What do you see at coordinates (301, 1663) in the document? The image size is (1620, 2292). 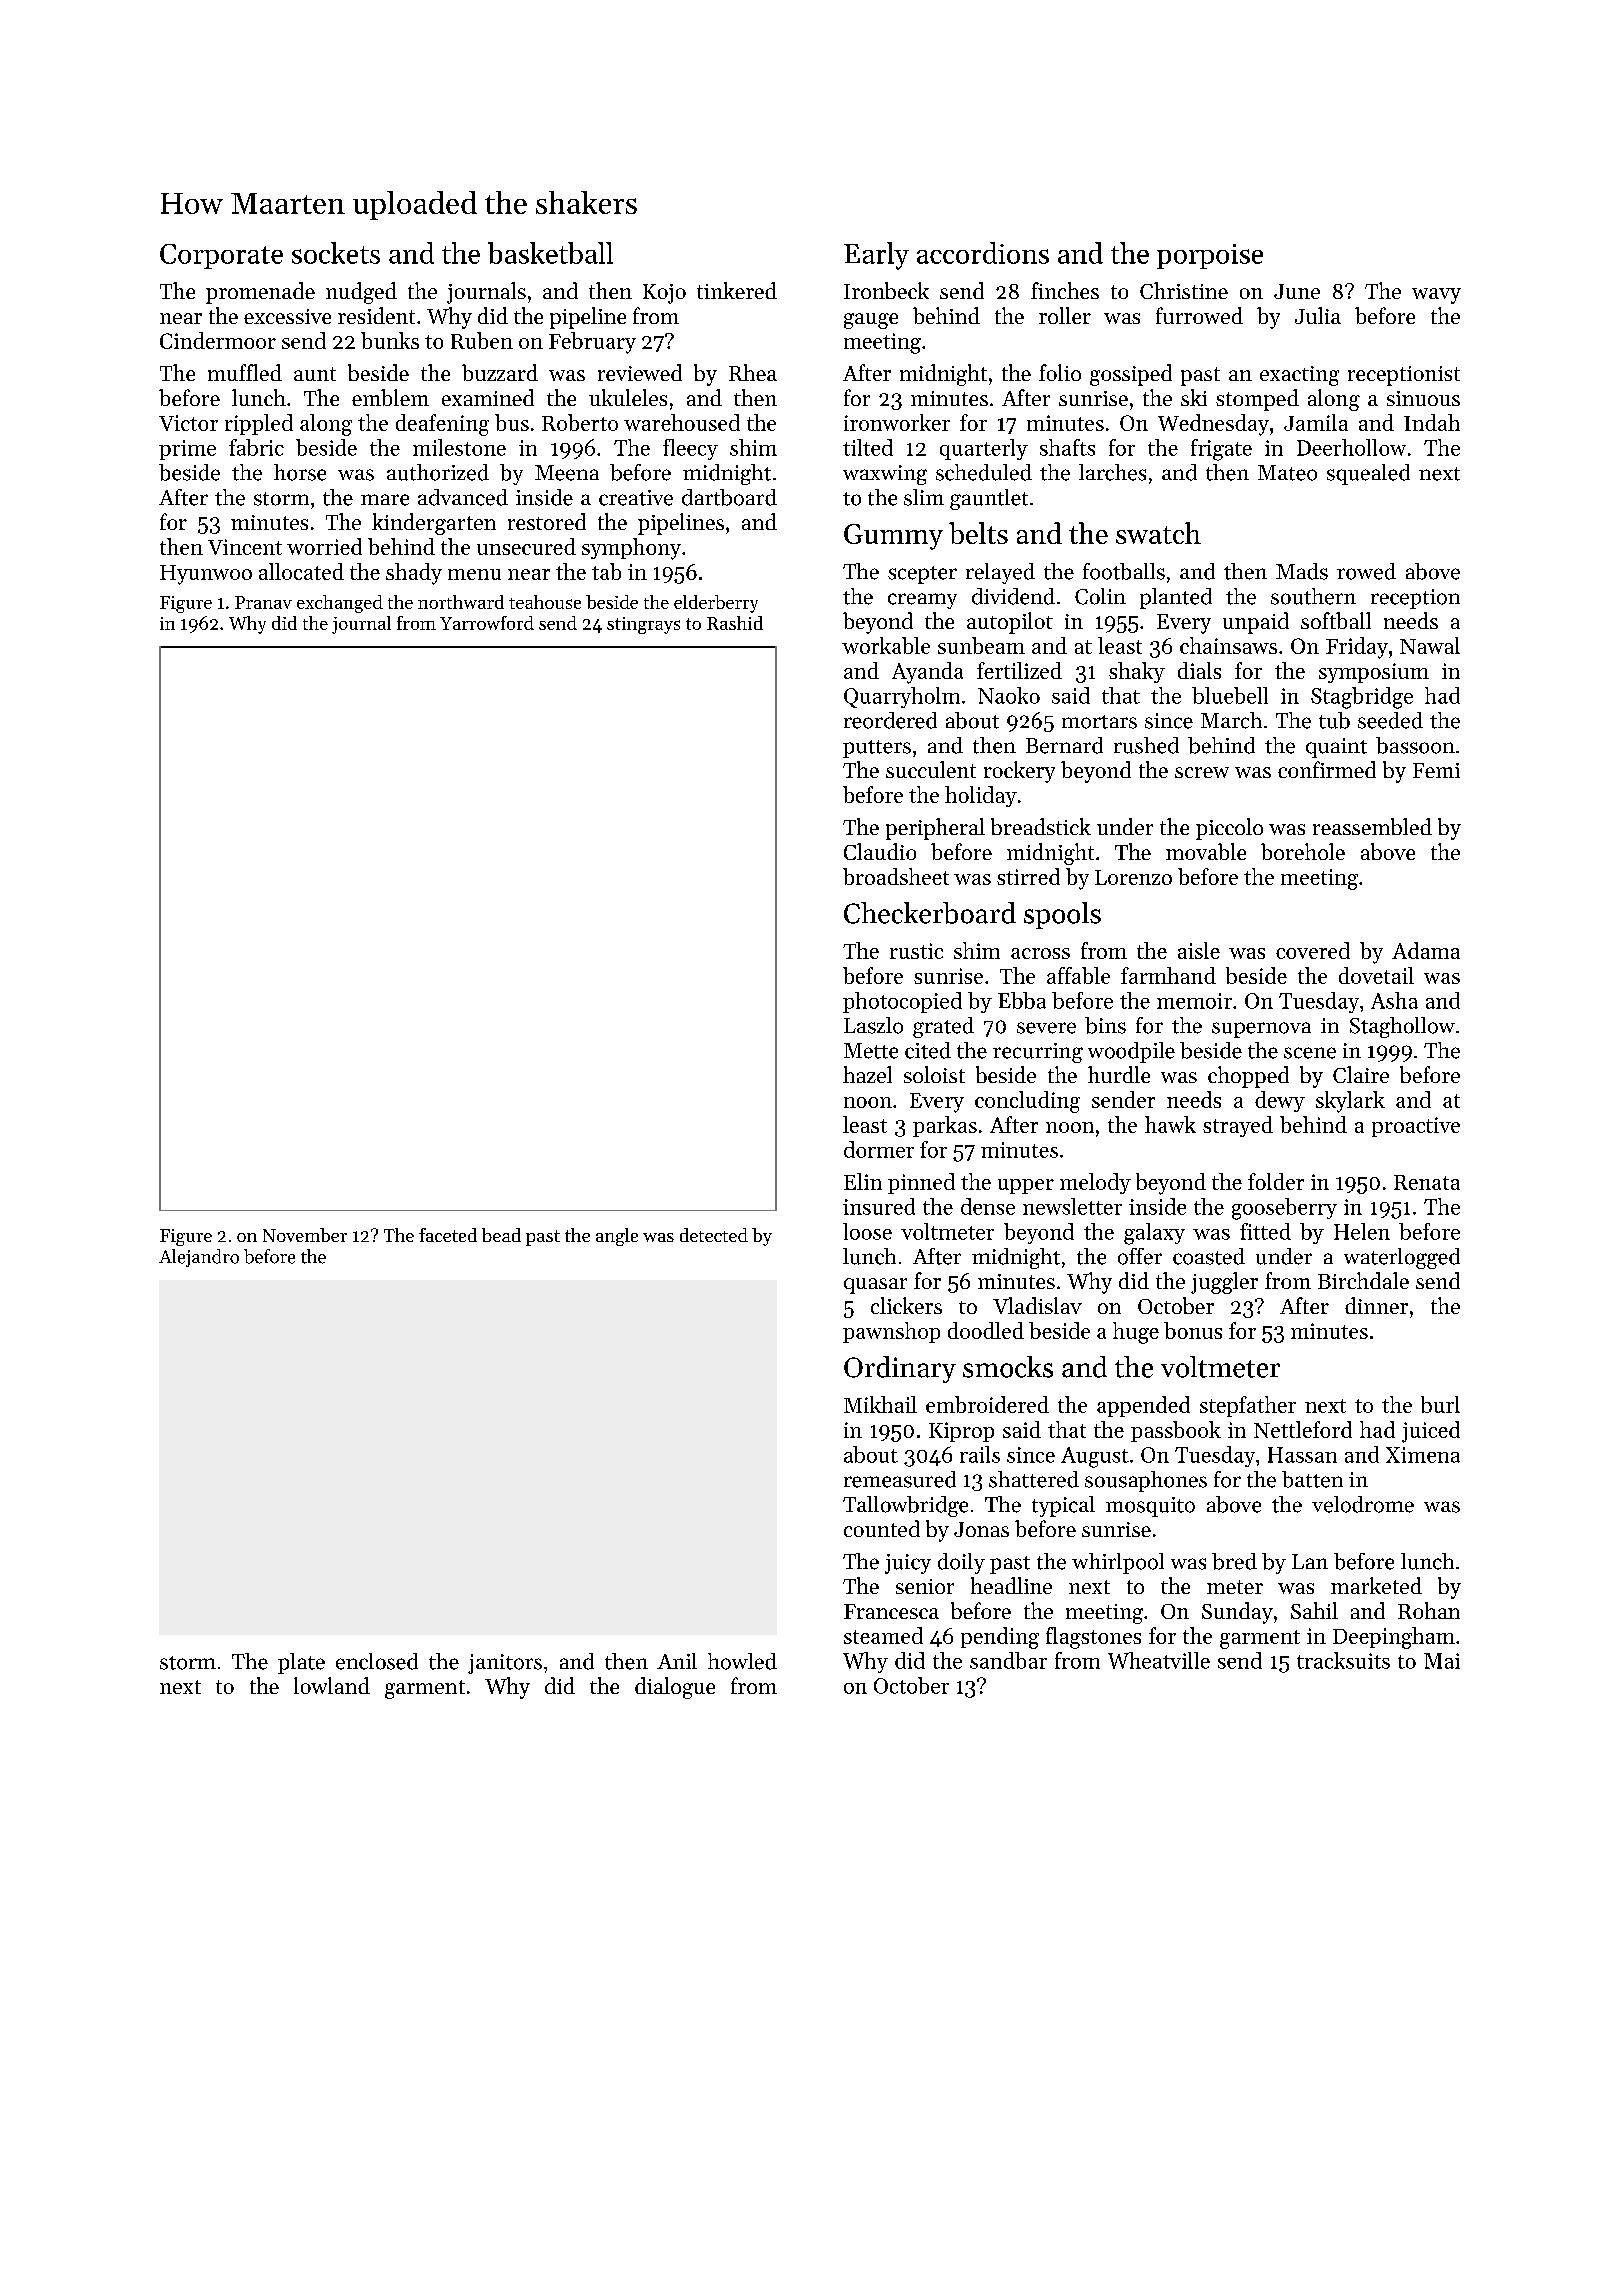 I see `plate` at bounding box center [301, 1663].
